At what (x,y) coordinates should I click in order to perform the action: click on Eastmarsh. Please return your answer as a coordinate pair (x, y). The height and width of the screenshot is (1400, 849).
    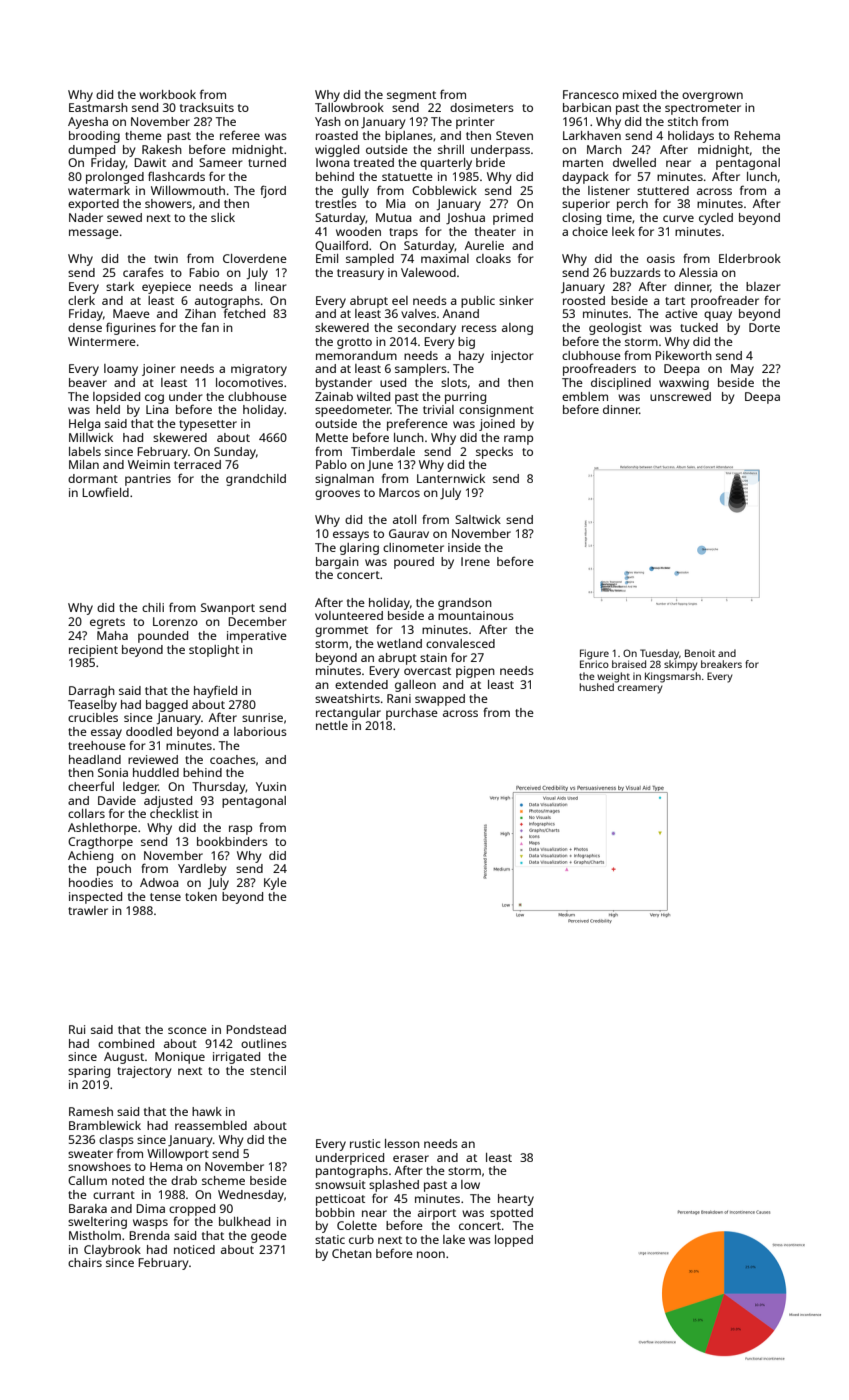
    Looking at the image, I should click on (98, 107).
